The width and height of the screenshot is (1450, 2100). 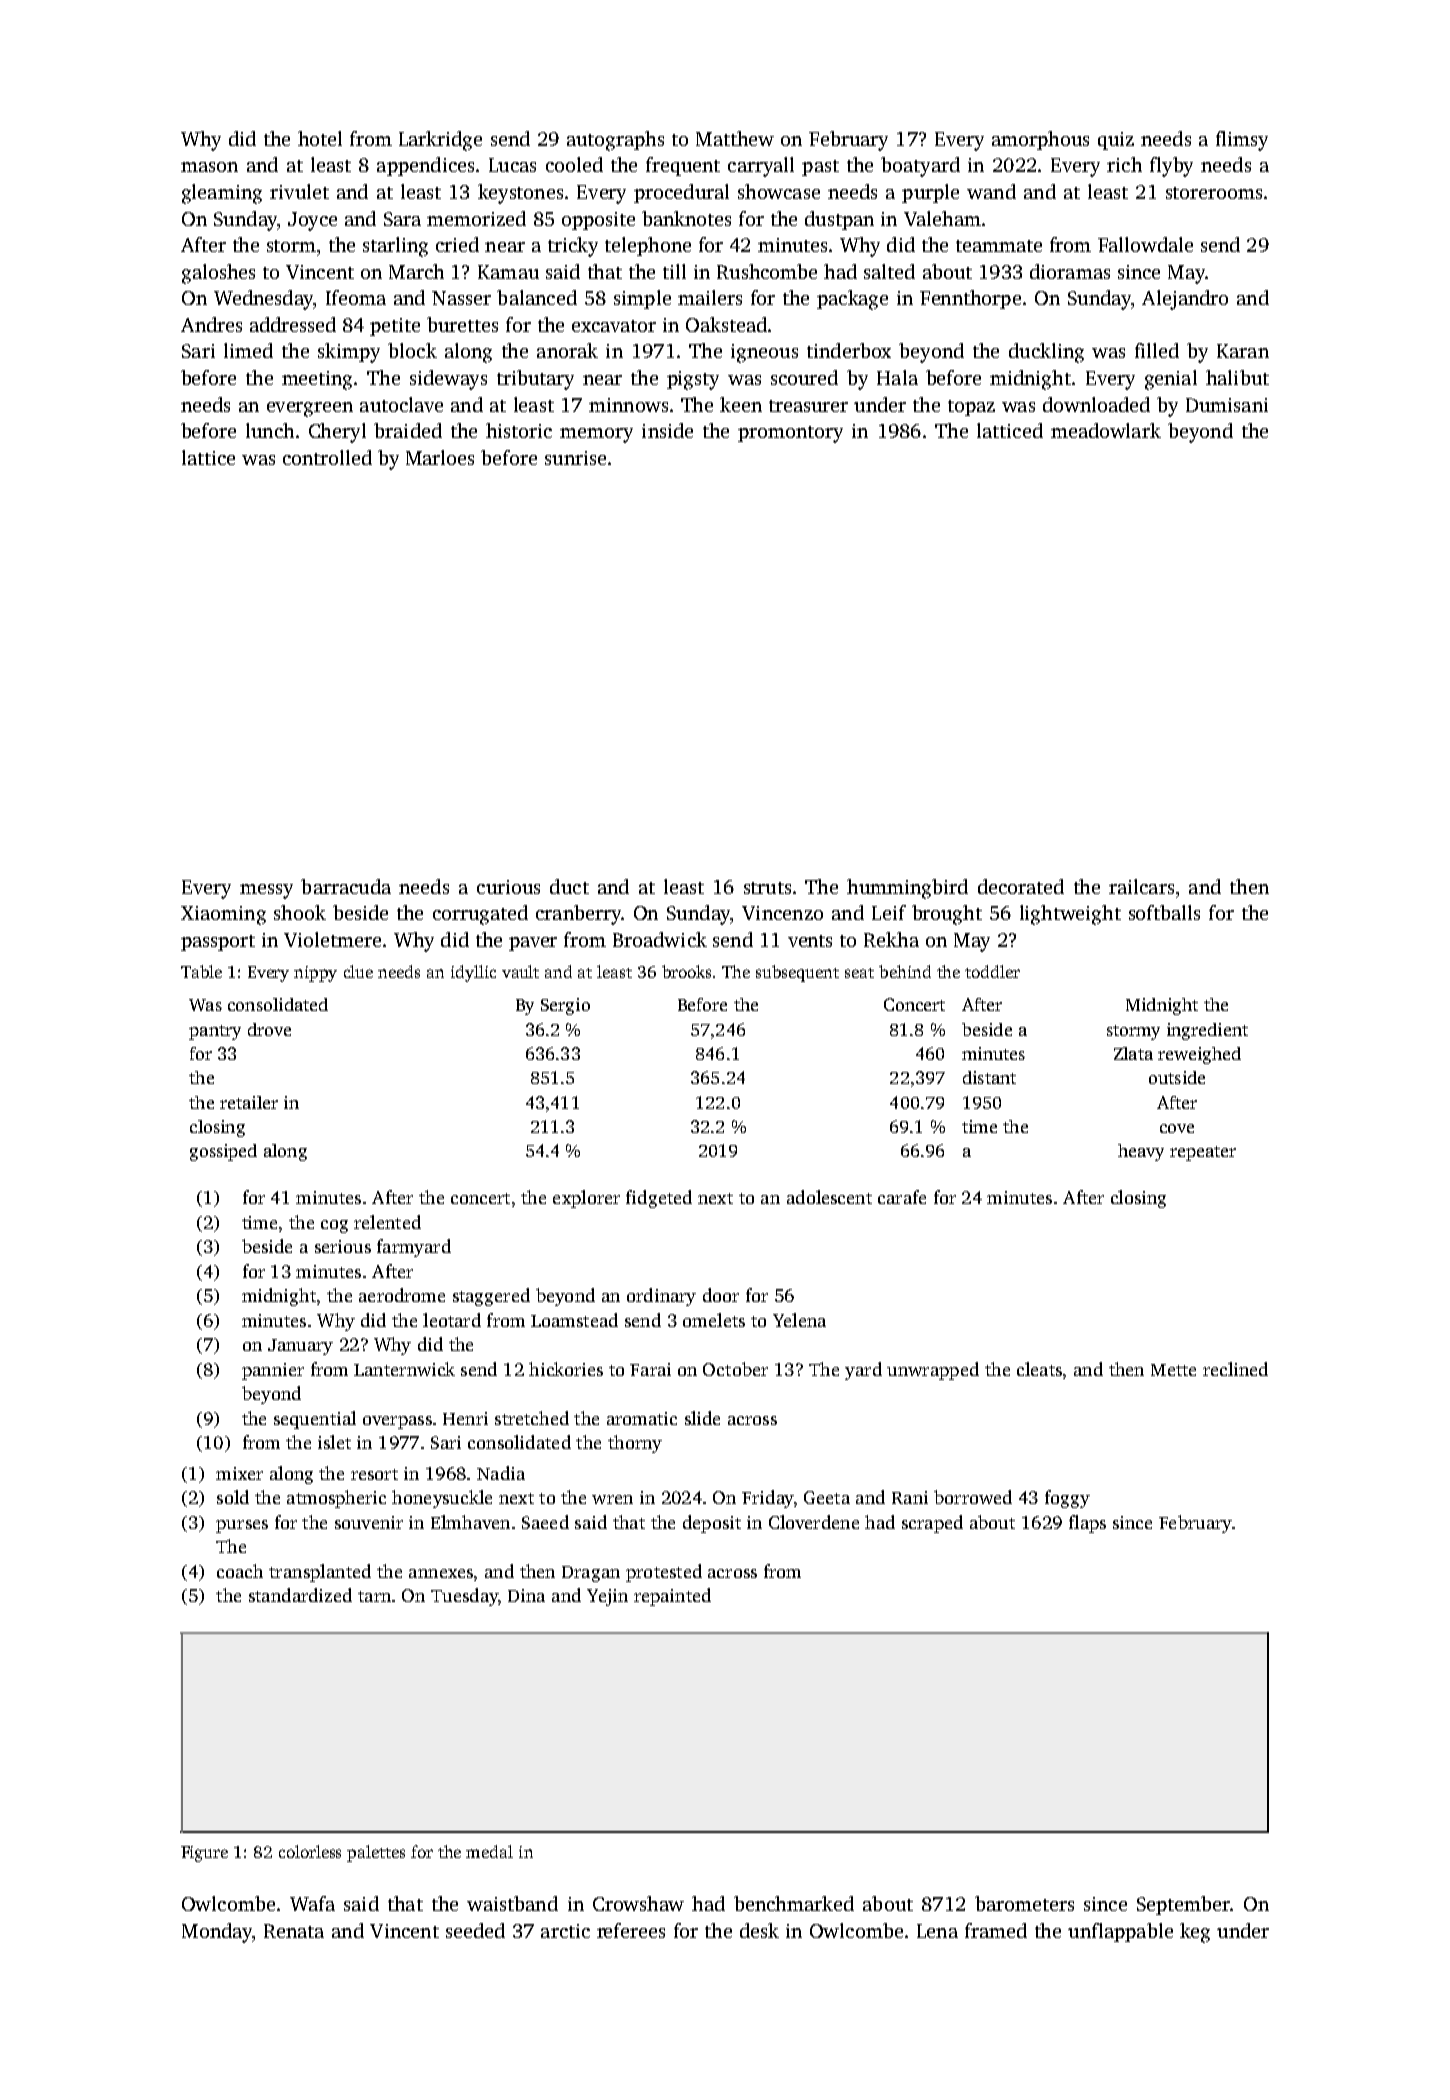 I want to click on dioramas, so click(x=1070, y=271).
